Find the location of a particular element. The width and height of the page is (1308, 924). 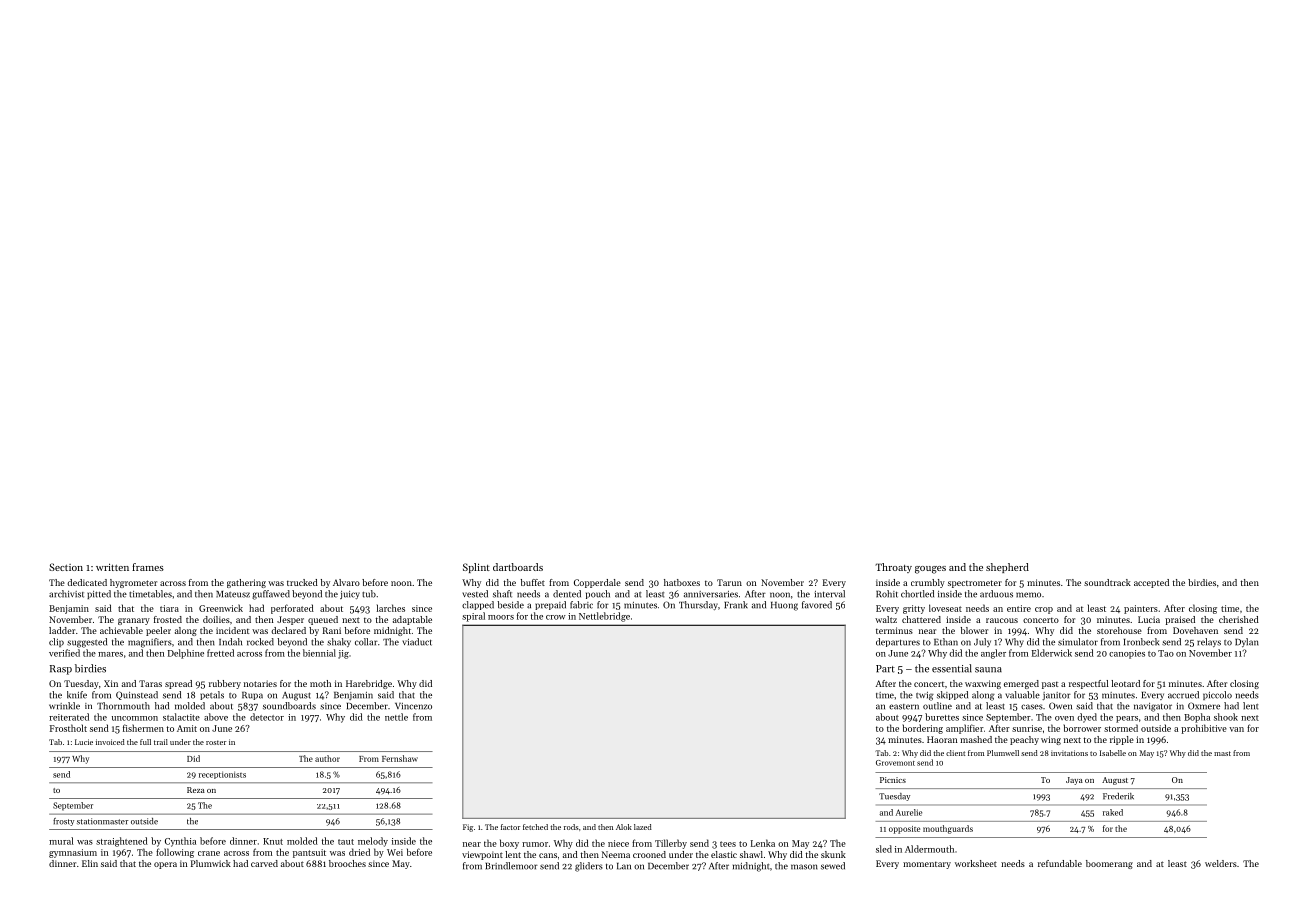

frames is located at coordinates (148, 567).
